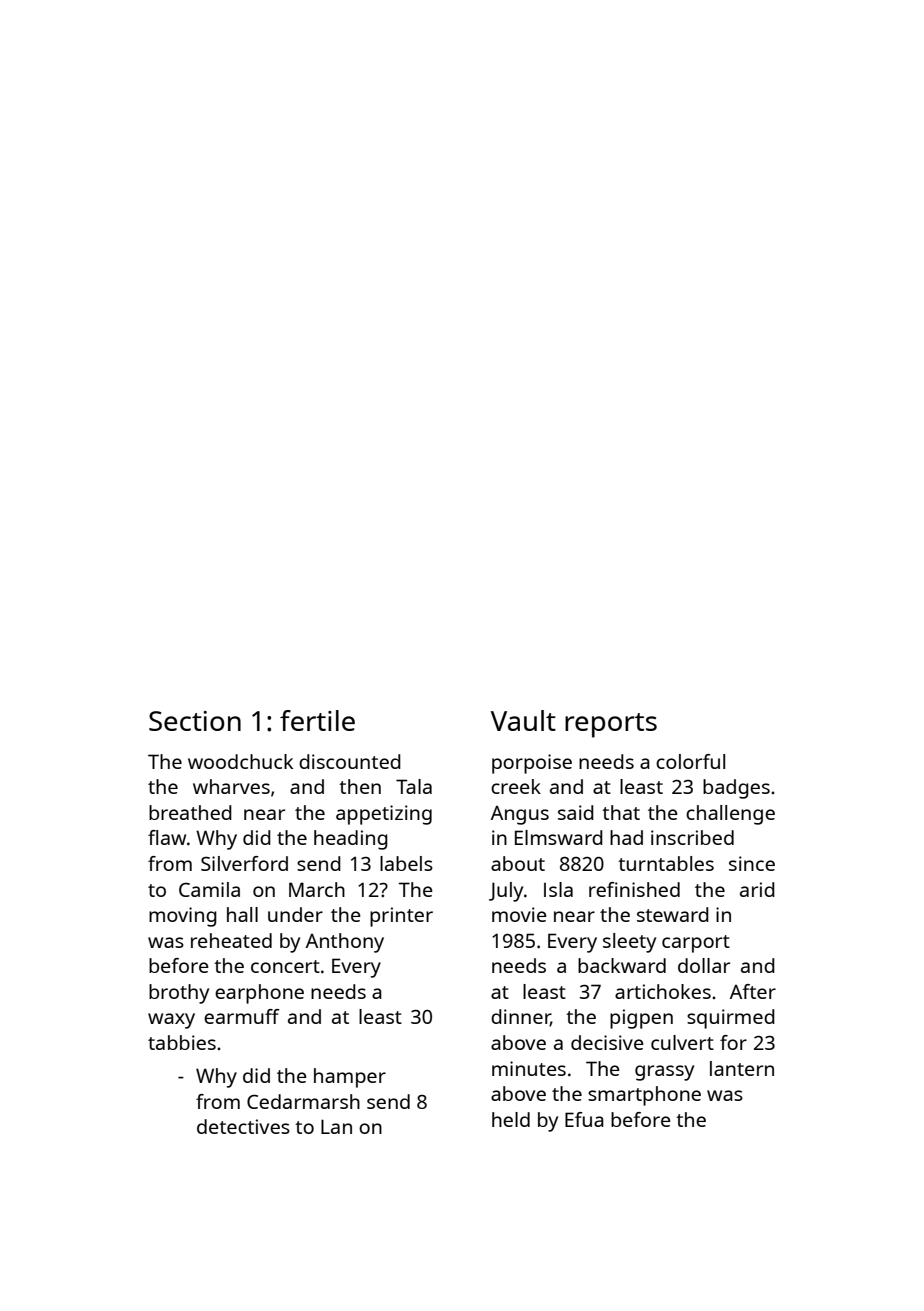  What do you see at coordinates (742, 1068) in the image?
I see `lantern` at bounding box center [742, 1068].
